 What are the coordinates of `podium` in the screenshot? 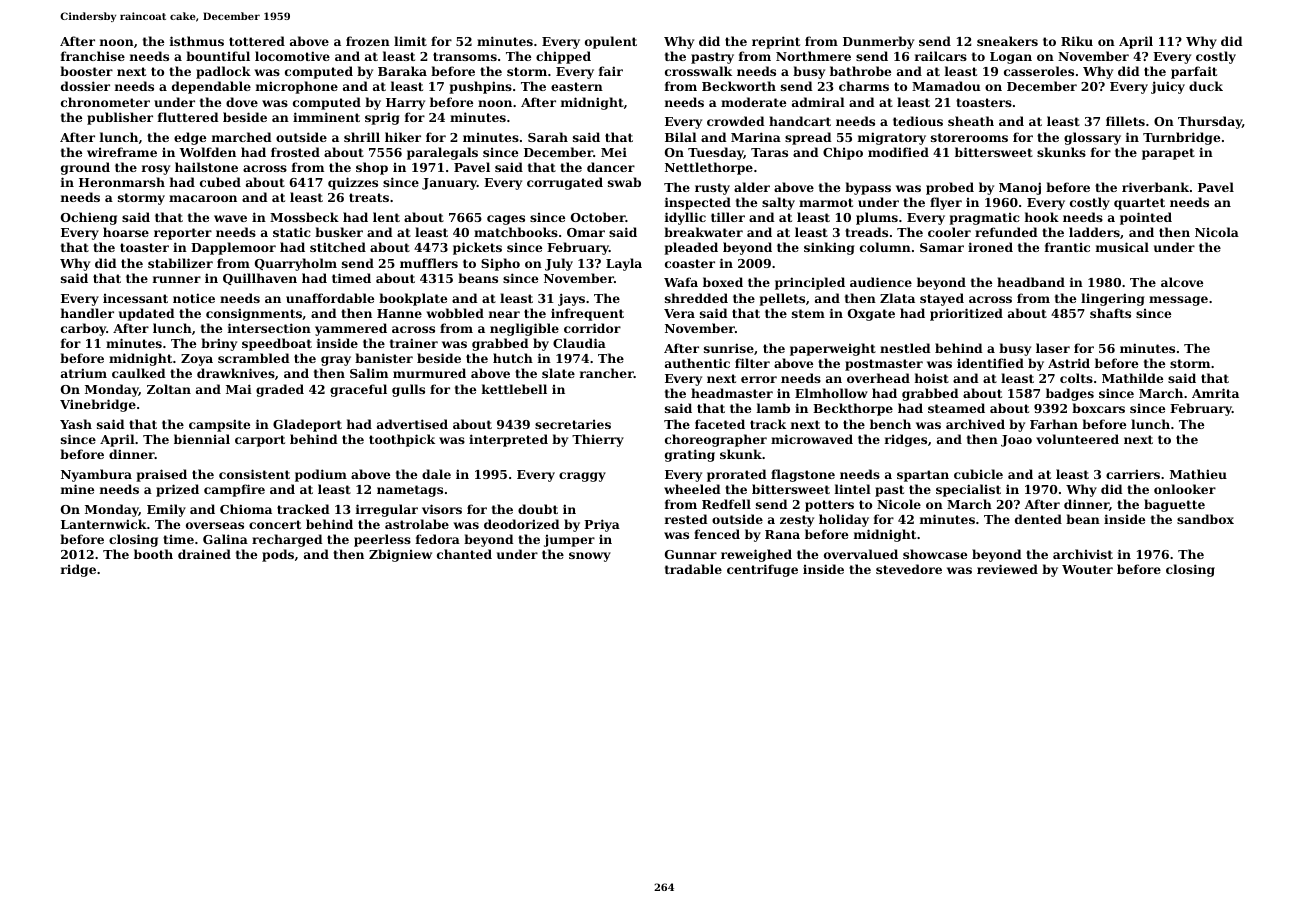 It's located at (321, 475).
